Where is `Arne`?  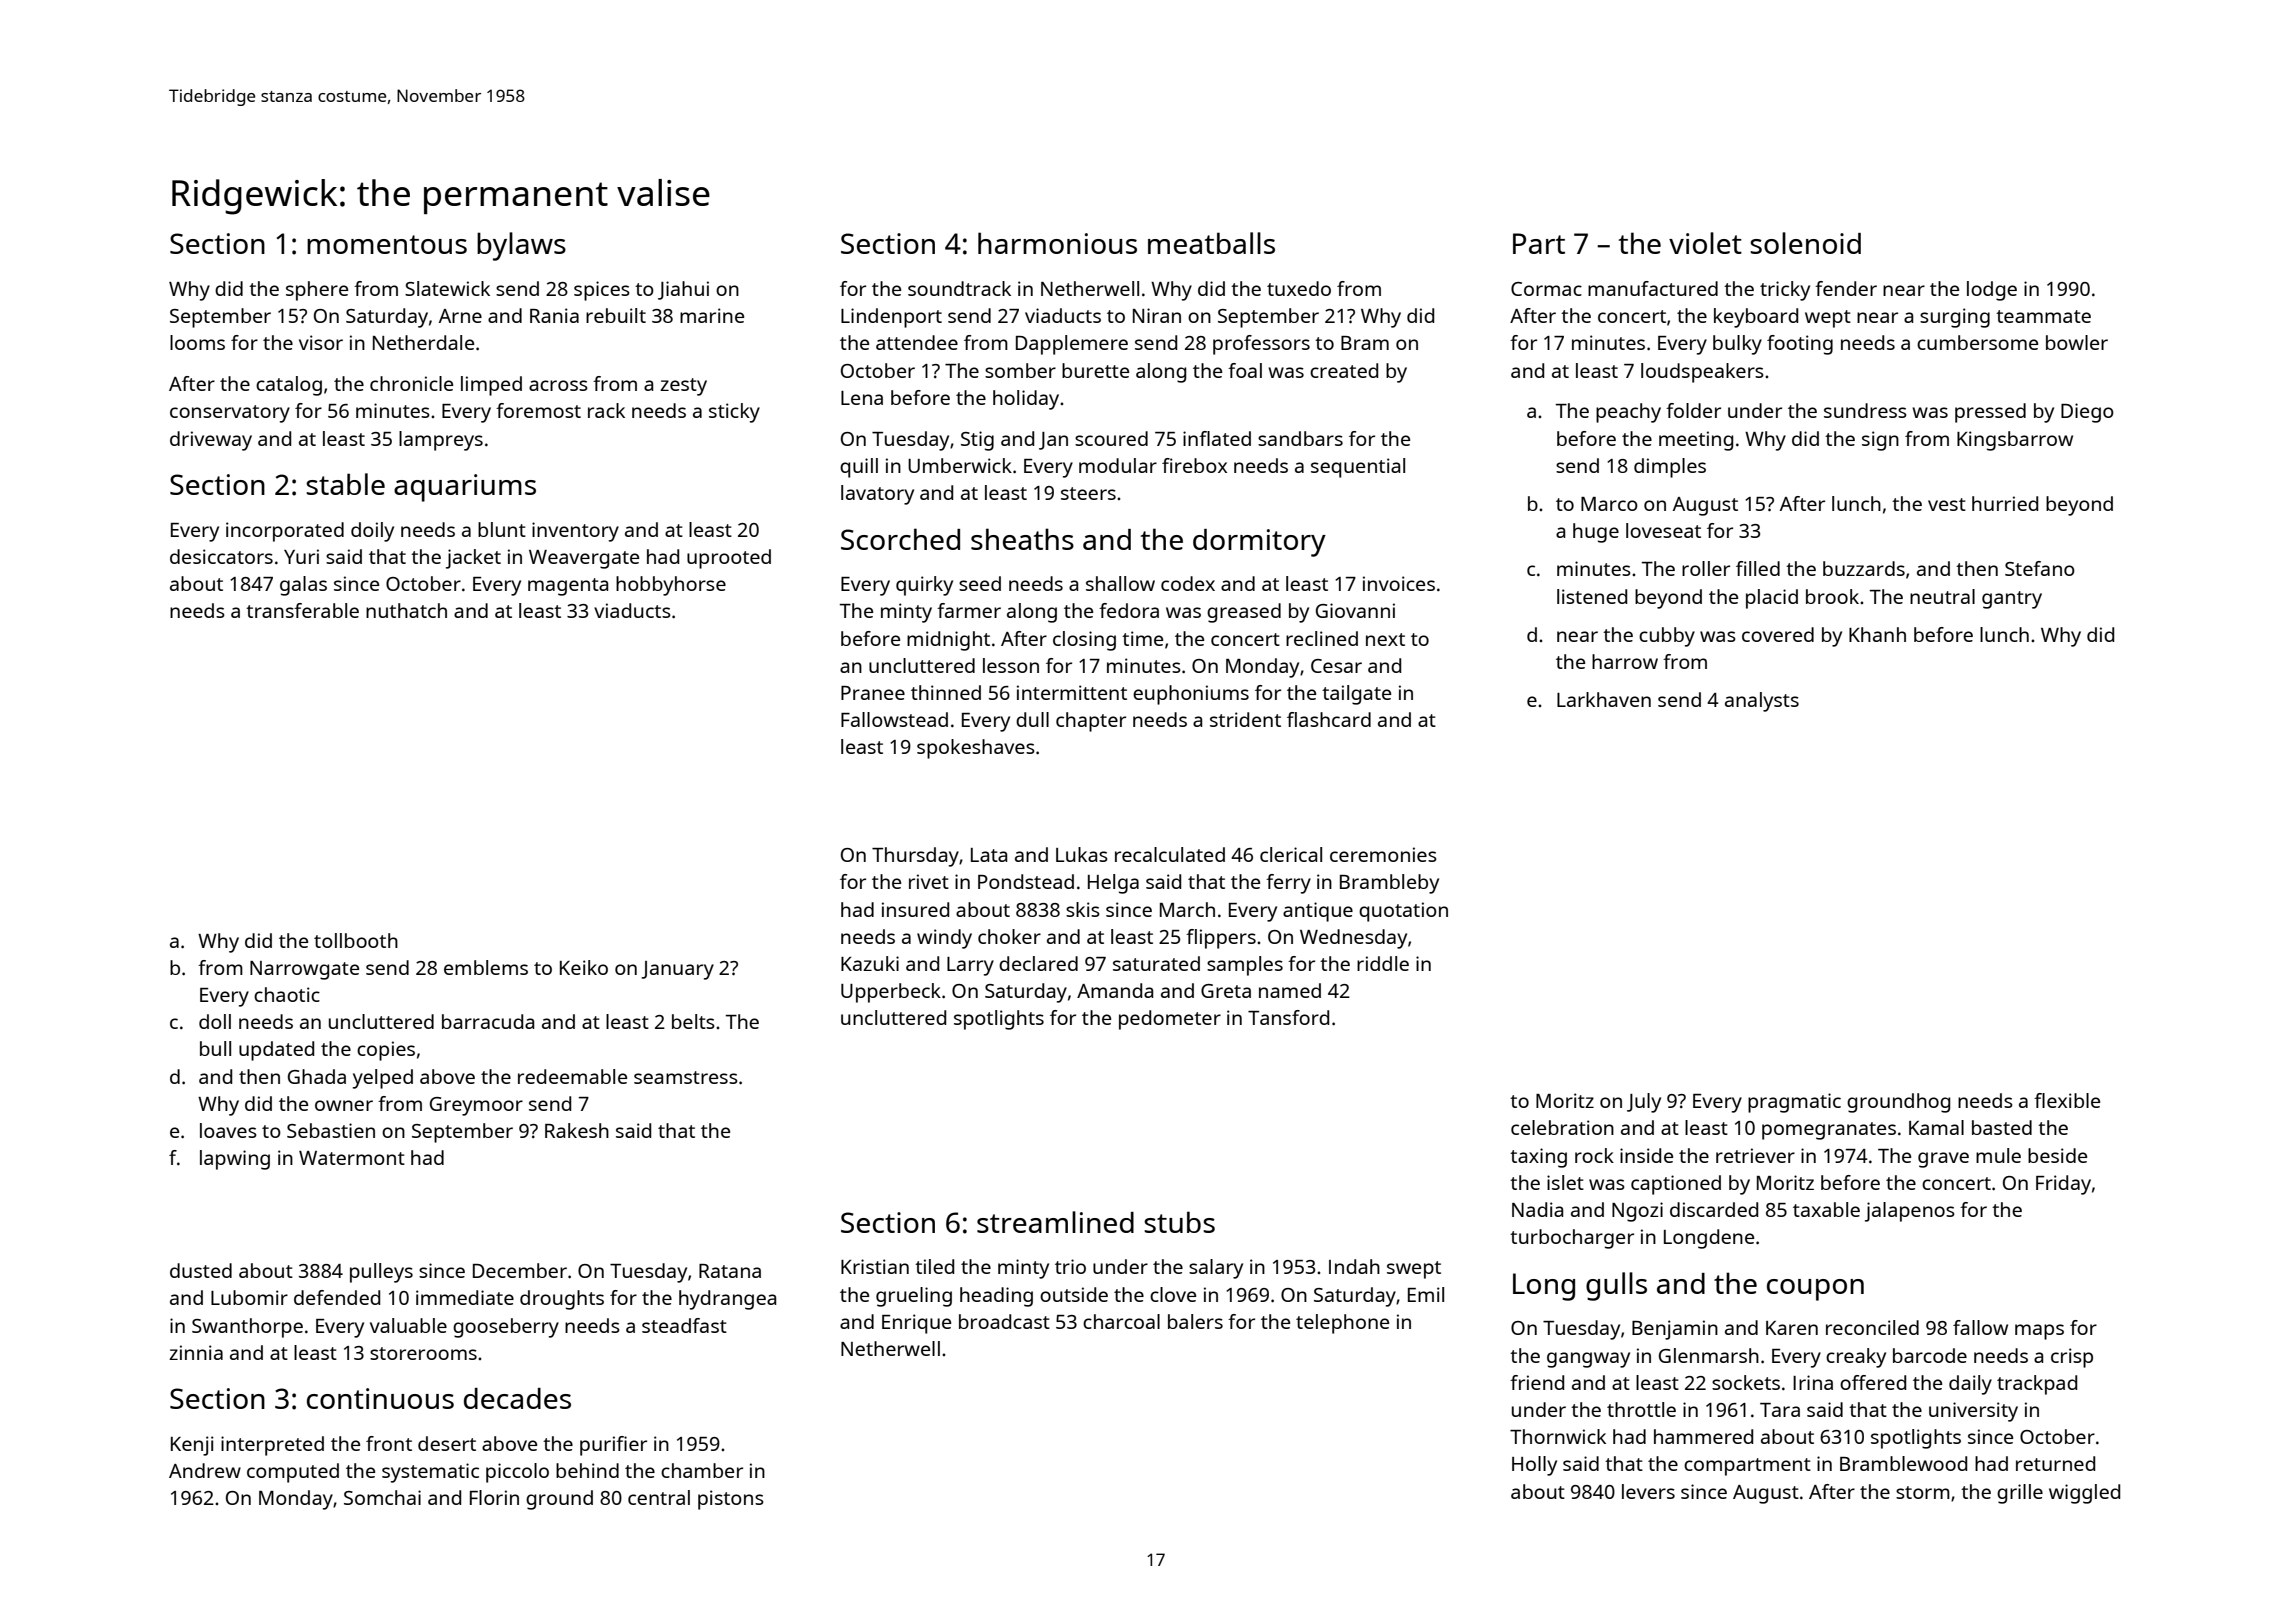 Arne is located at coordinates (460, 316).
